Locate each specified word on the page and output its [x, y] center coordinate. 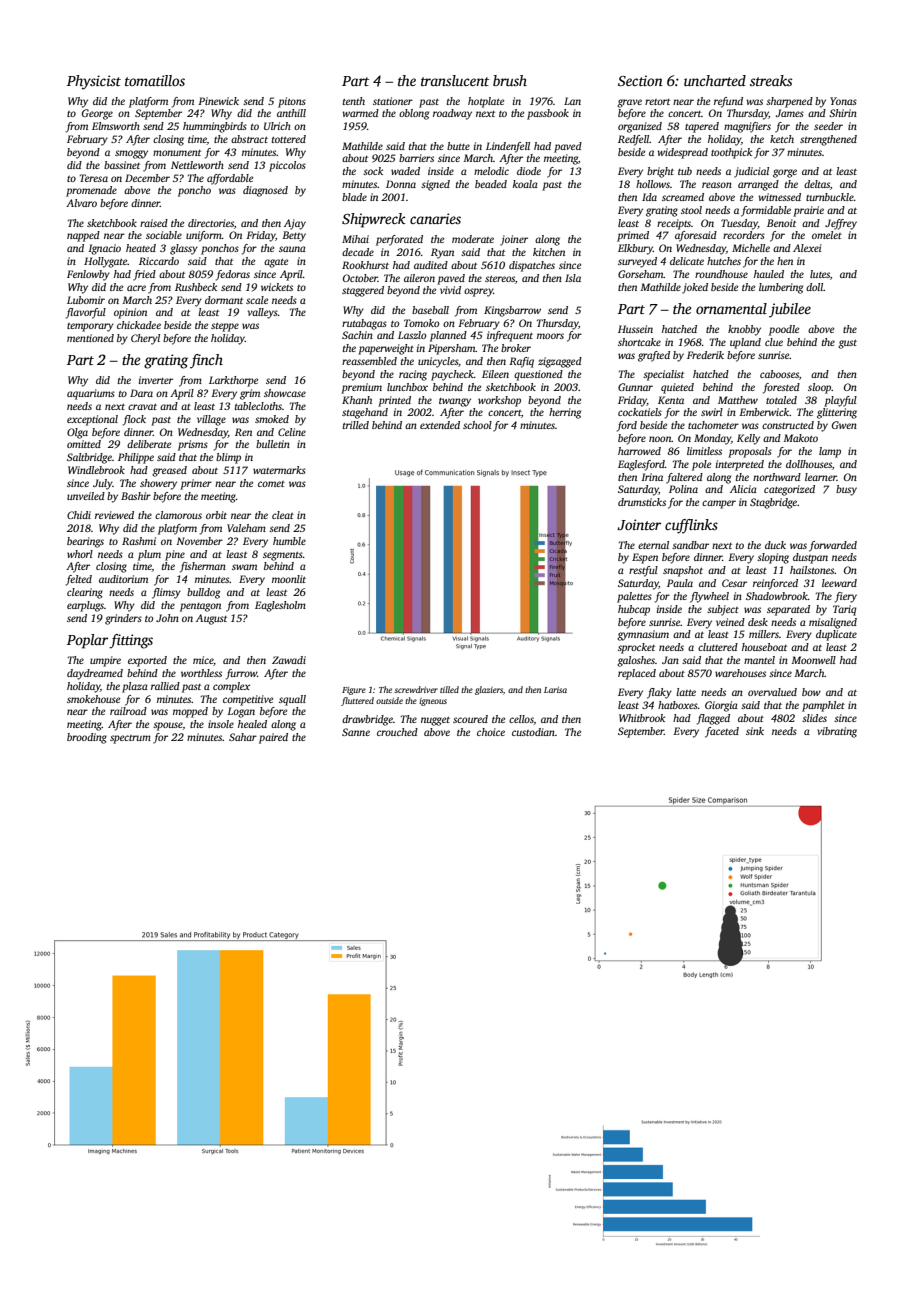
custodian [533, 732]
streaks [771, 80]
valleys [263, 313]
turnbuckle [830, 197]
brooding [87, 738]
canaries [435, 218]
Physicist [94, 82]
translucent [455, 80]
